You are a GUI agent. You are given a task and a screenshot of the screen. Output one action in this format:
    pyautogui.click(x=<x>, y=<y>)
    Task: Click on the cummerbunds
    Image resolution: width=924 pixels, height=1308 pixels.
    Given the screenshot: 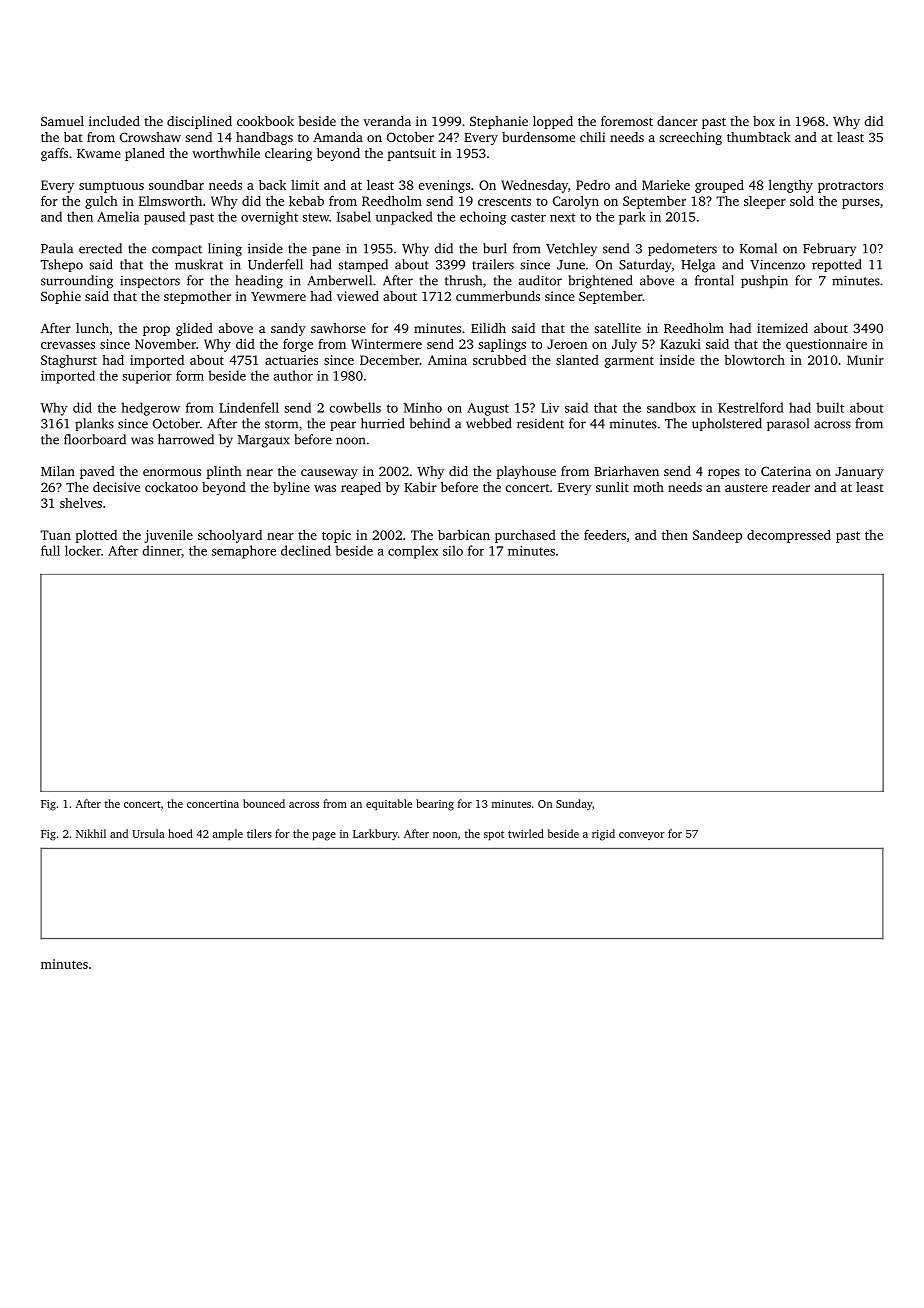 What is the action you would take?
    pyautogui.click(x=498, y=296)
